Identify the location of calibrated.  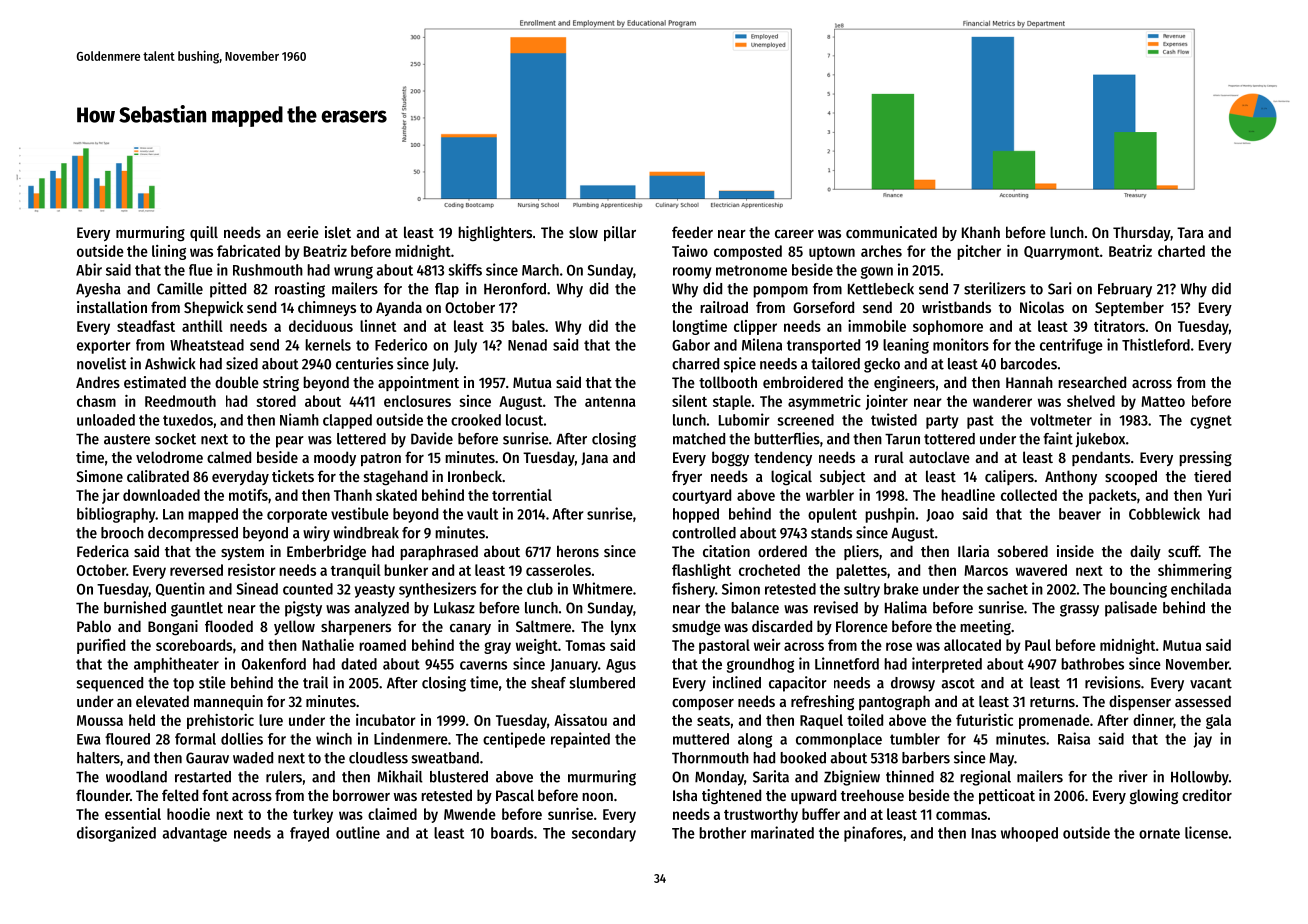
(158, 476).
